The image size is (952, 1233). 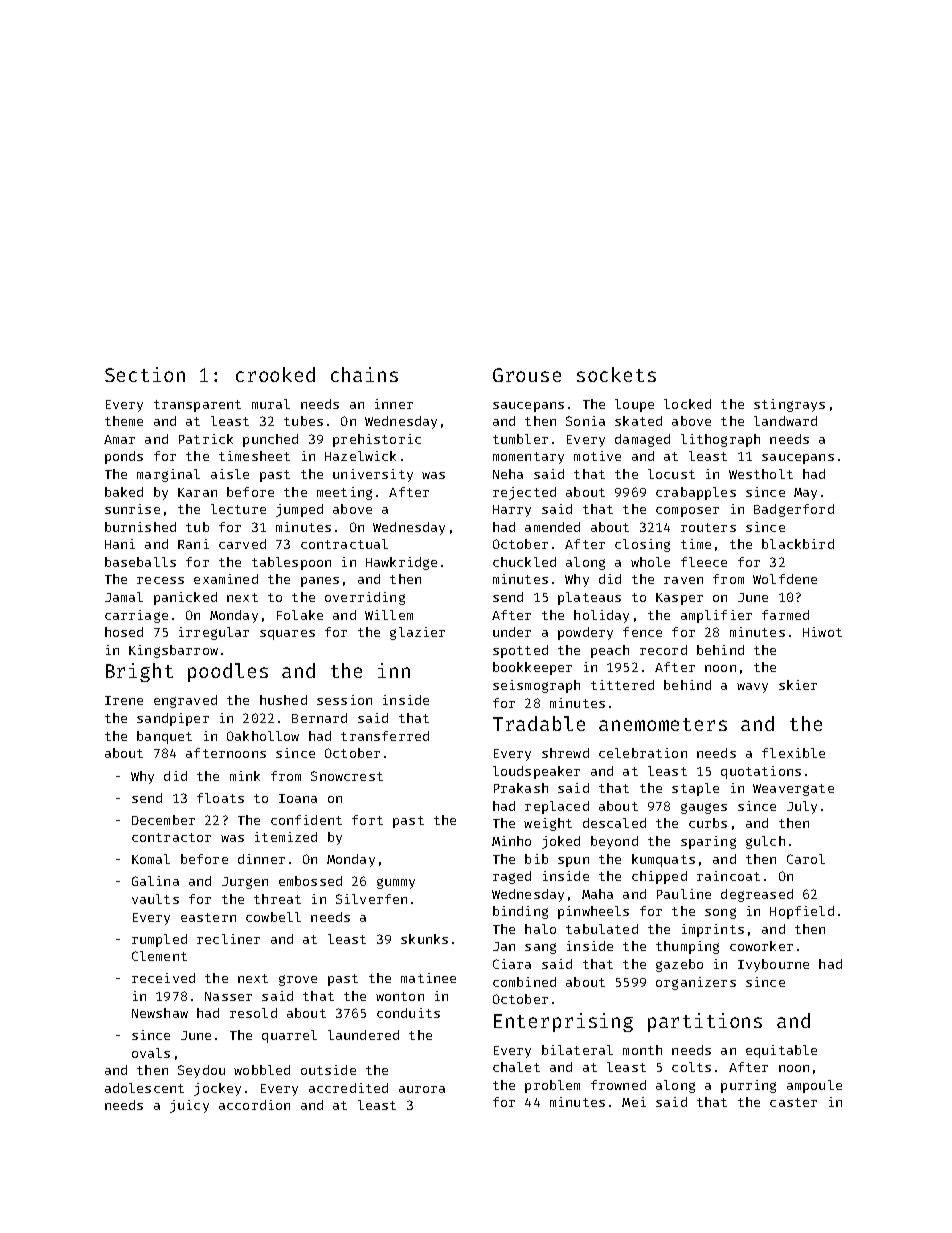 I want to click on ovals, so click(x=151, y=1053).
